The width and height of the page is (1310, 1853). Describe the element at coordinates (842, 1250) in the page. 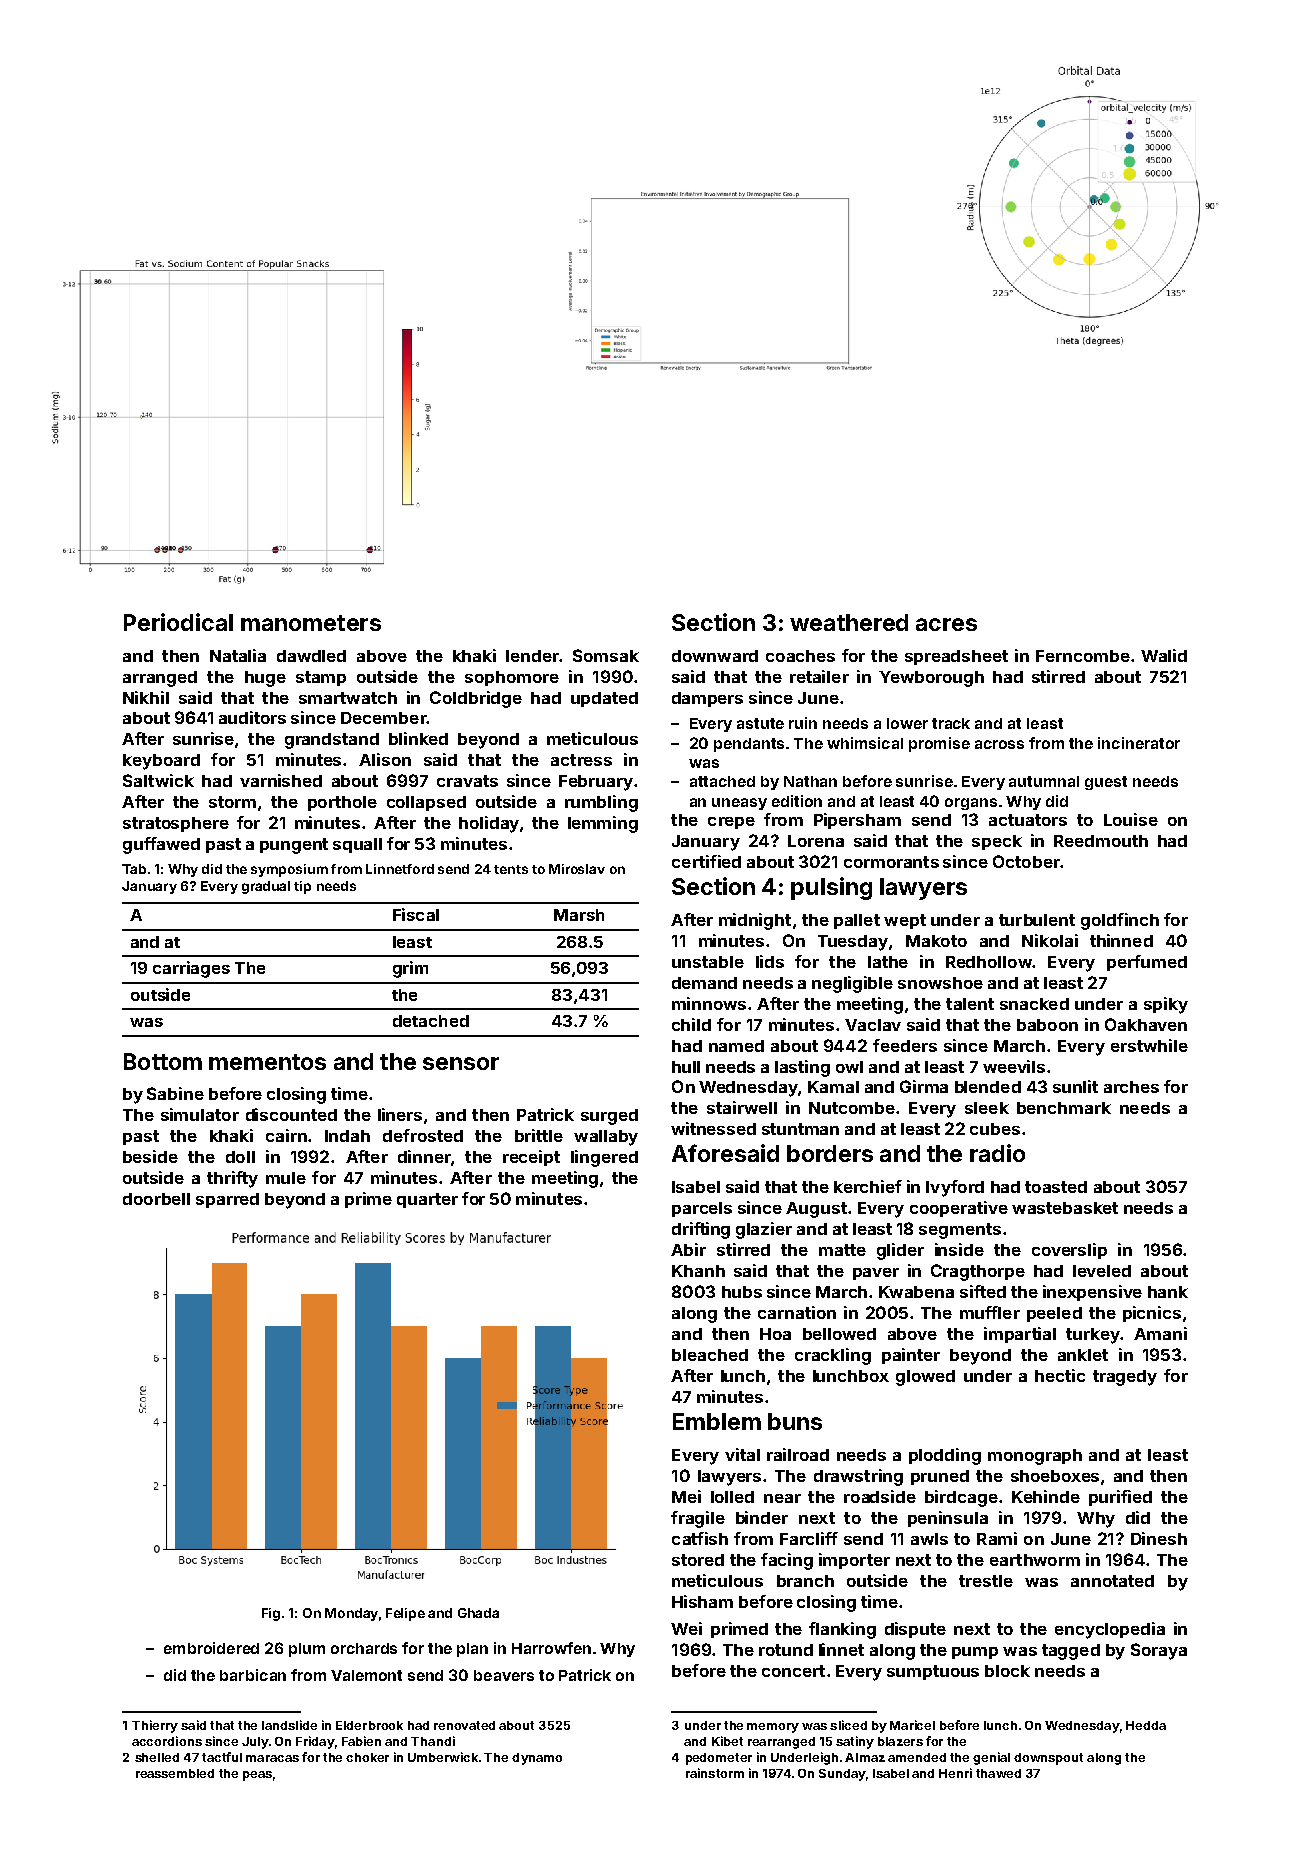

I see `matte` at that location.
